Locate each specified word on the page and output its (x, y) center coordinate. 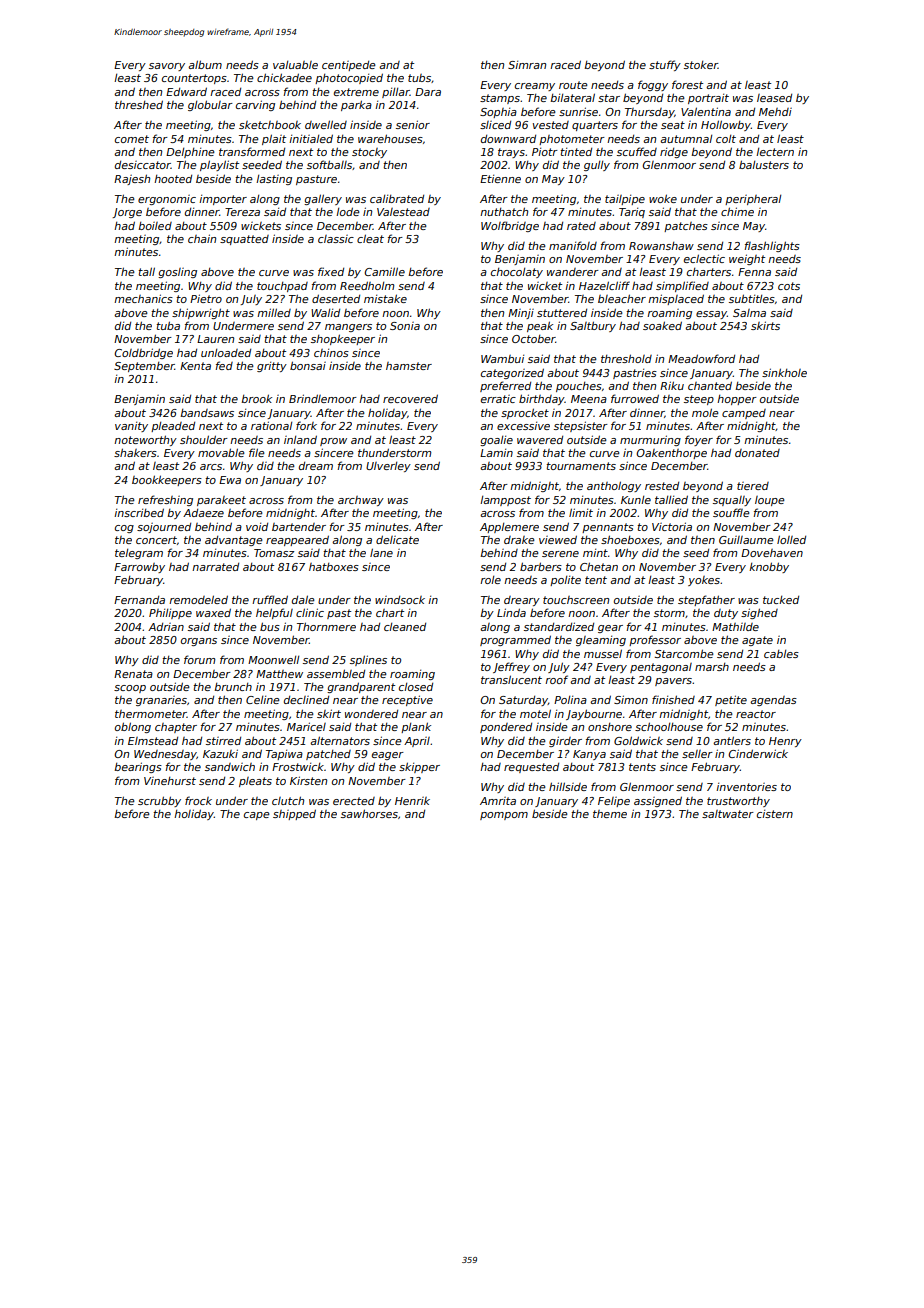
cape (257, 816)
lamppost (505, 501)
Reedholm (367, 285)
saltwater (728, 814)
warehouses (390, 138)
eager (388, 756)
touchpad (282, 287)
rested (662, 486)
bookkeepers (167, 480)
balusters (764, 164)
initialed (311, 138)
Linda (511, 612)
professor (655, 640)
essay (711, 315)
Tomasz (274, 553)
